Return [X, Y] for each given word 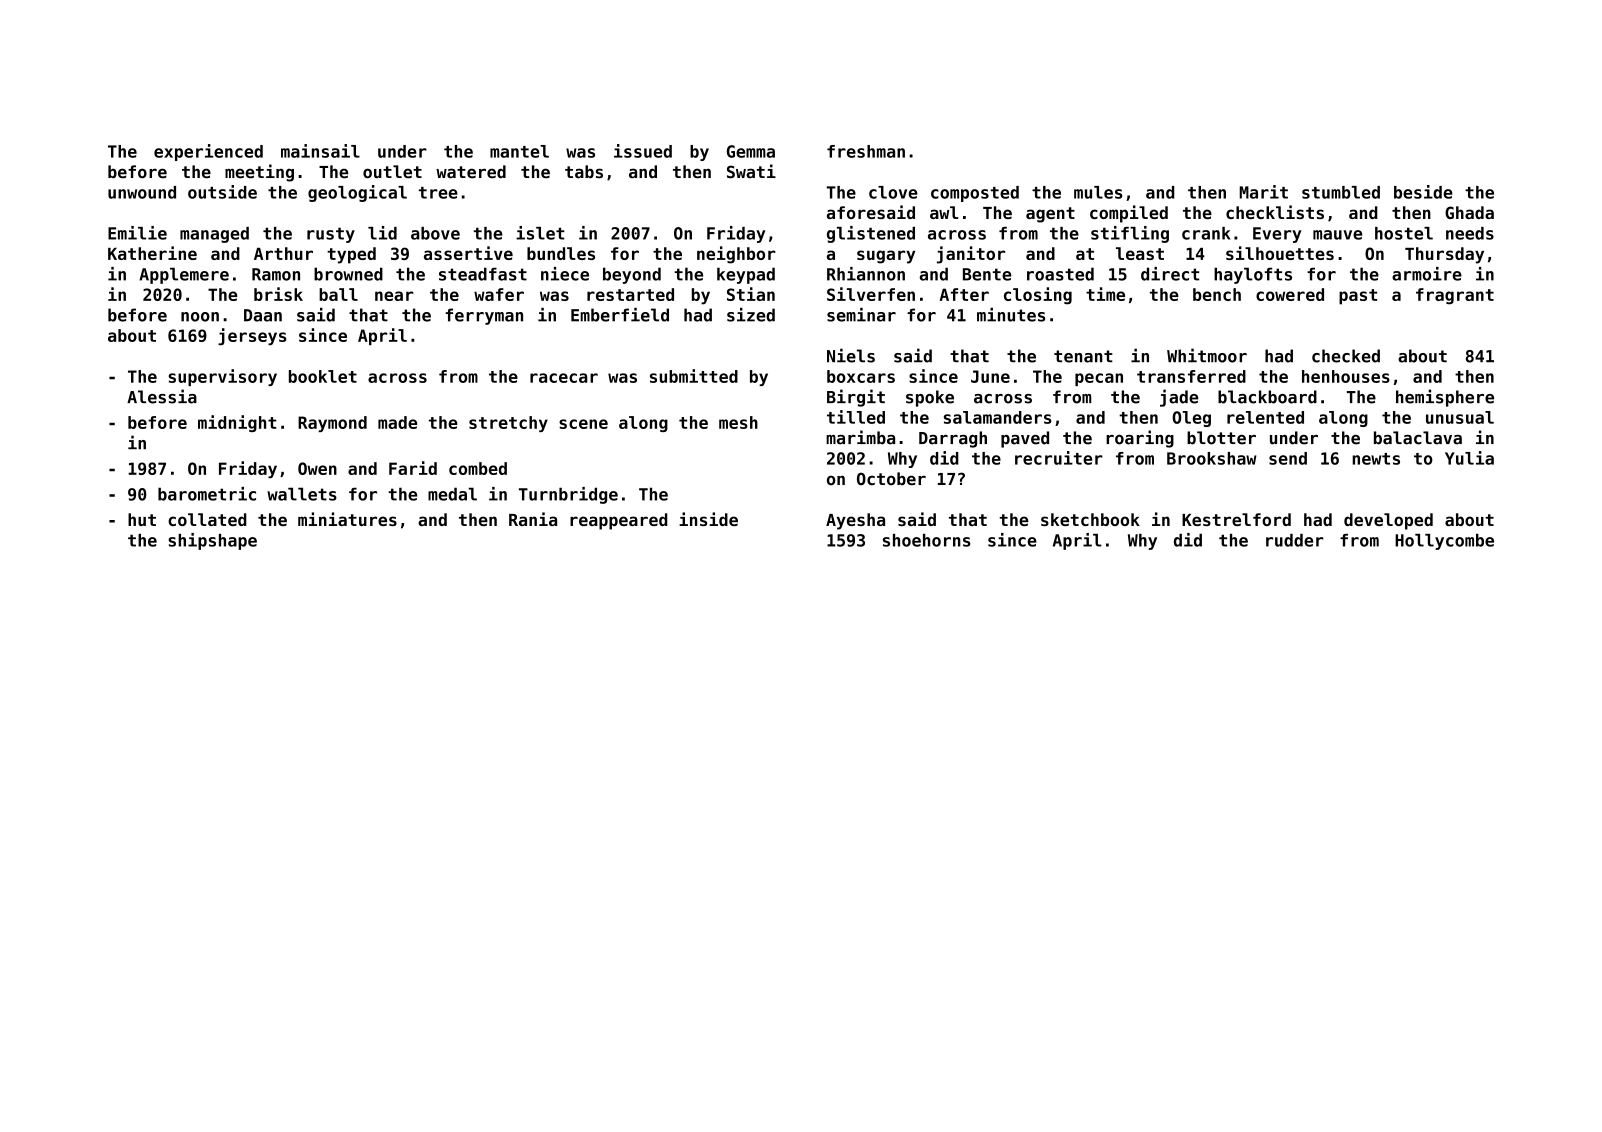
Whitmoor [1207, 355]
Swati [751, 171]
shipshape [212, 541]
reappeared [618, 521]
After [964, 294]
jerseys [252, 336]
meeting [259, 173]
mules [1098, 192]
